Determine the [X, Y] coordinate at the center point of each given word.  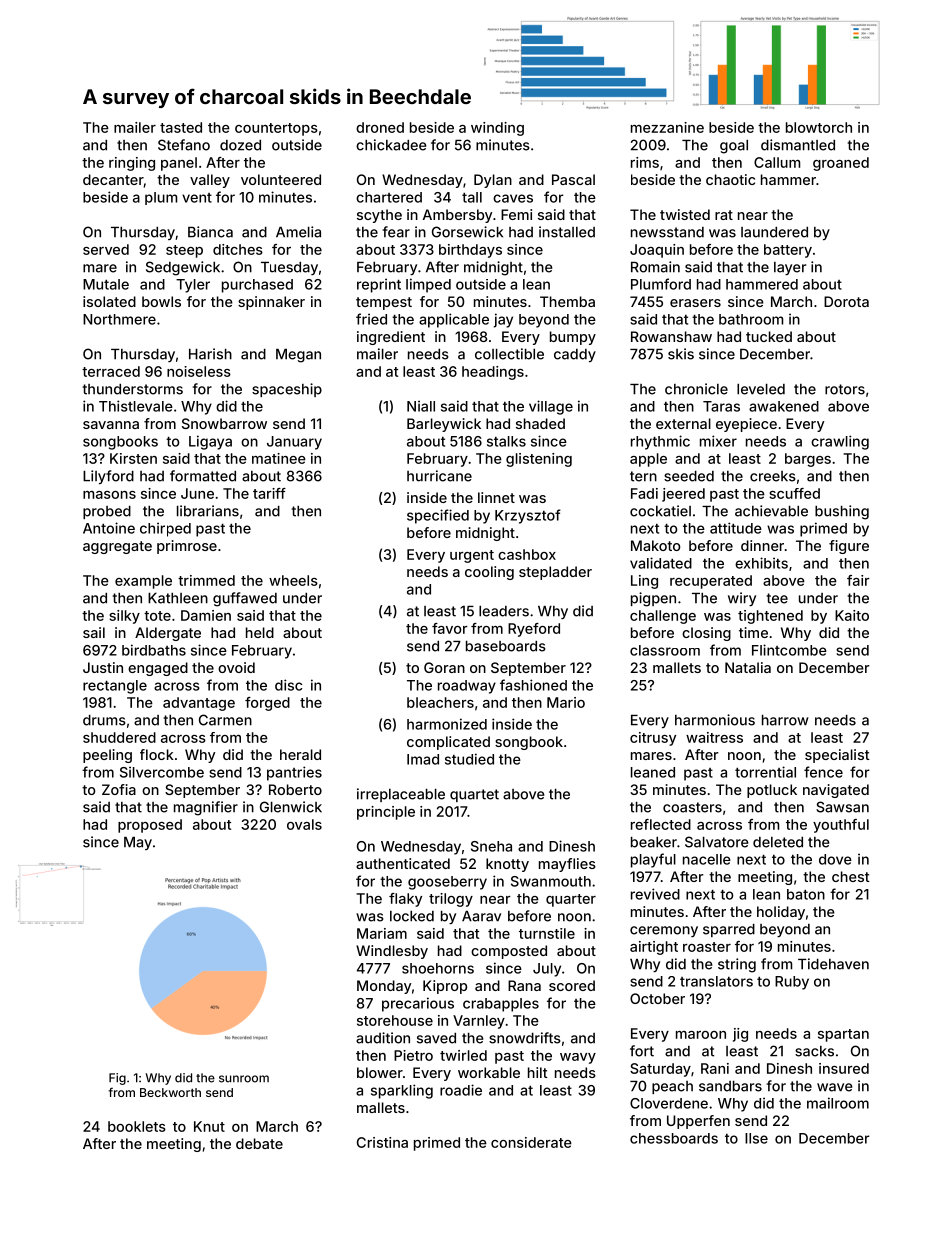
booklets [137, 1126]
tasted [181, 127]
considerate [531, 1142]
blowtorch [819, 127]
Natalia [748, 667]
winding [497, 129]
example [143, 582]
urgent [472, 556]
